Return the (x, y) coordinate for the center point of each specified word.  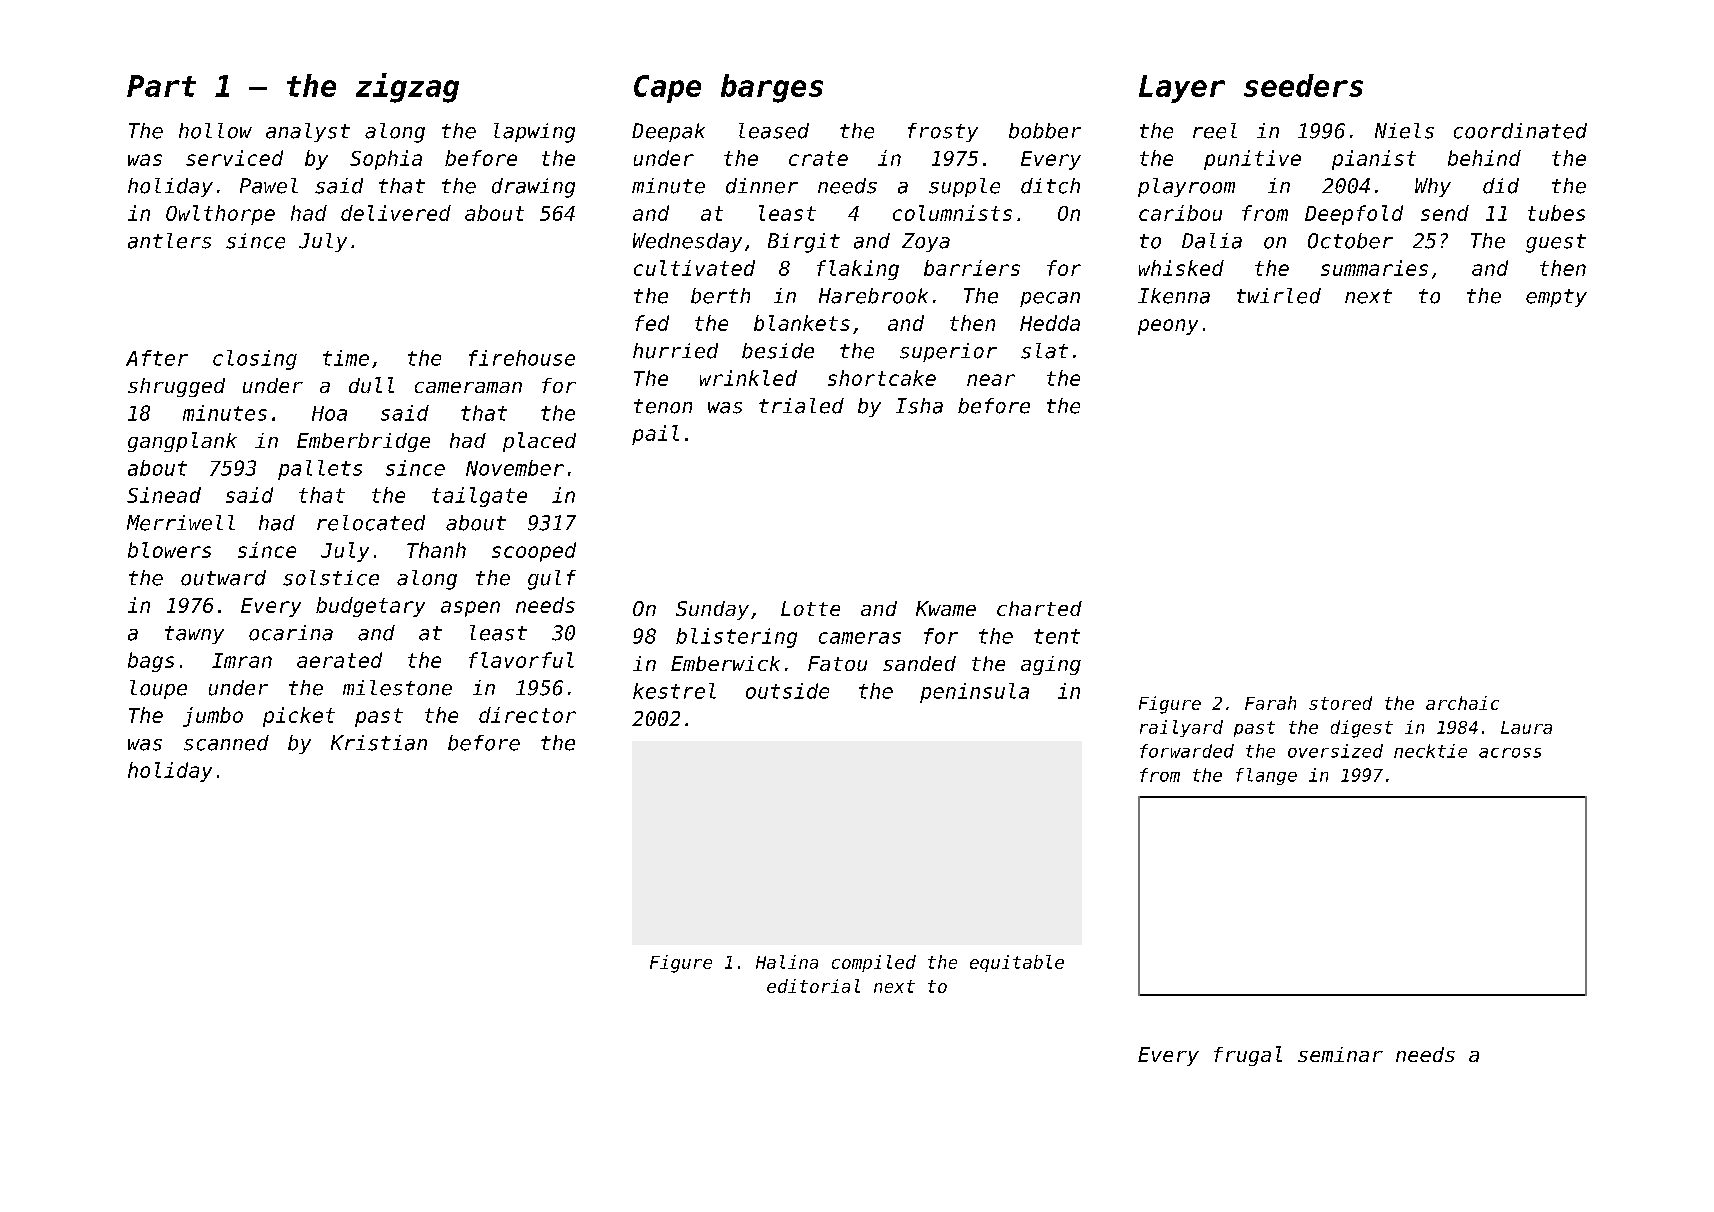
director (527, 715)
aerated (339, 660)
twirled (1279, 296)
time (346, 358)
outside (787, 691)
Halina (787, 962)
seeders (1303, 85)
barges (772, 88)
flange (1266, 776)
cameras (860, 638)
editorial (813, 986)
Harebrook (873, 296)
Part (161, 86)
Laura (1526, 727)
